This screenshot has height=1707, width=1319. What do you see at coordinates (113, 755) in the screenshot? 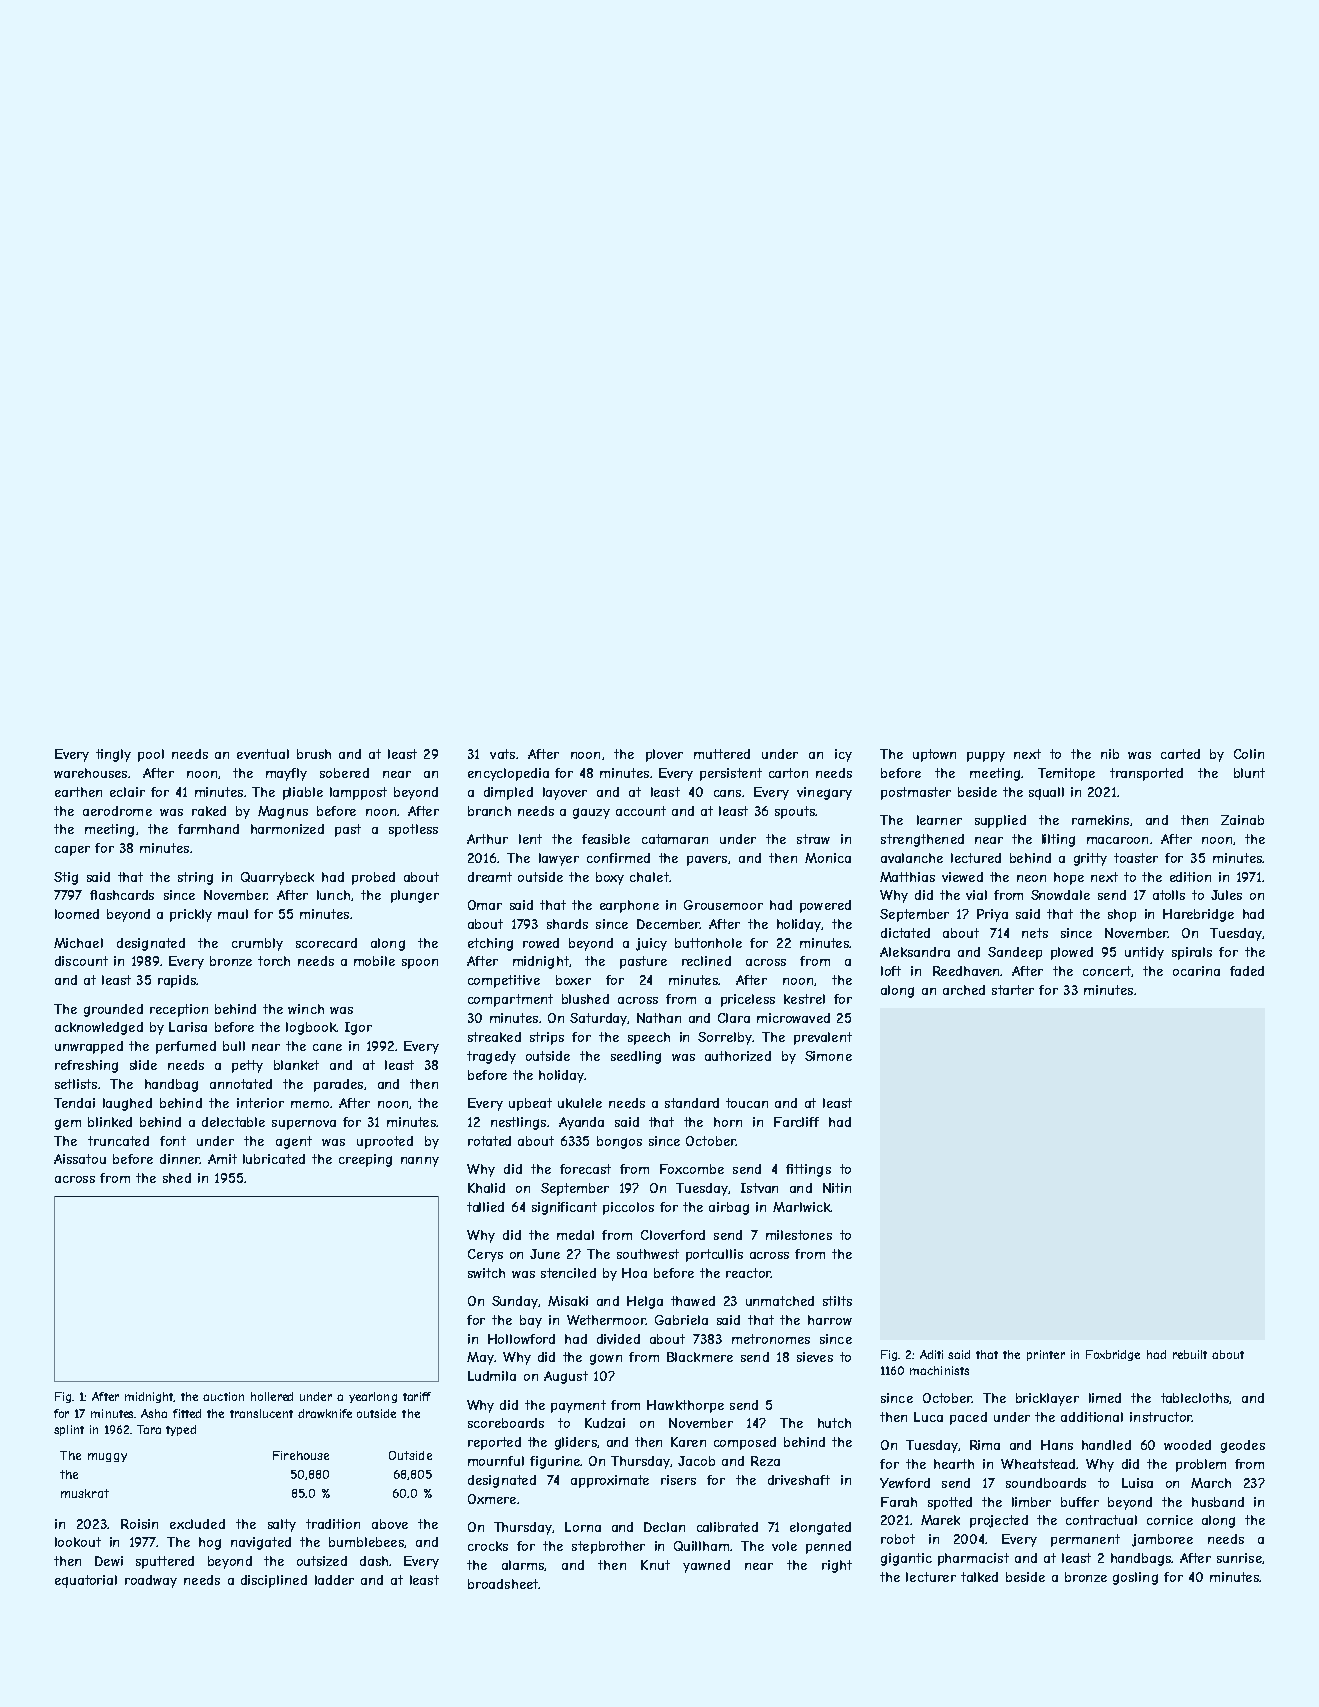
I see `tingly` at bounding box center [113, 755].
